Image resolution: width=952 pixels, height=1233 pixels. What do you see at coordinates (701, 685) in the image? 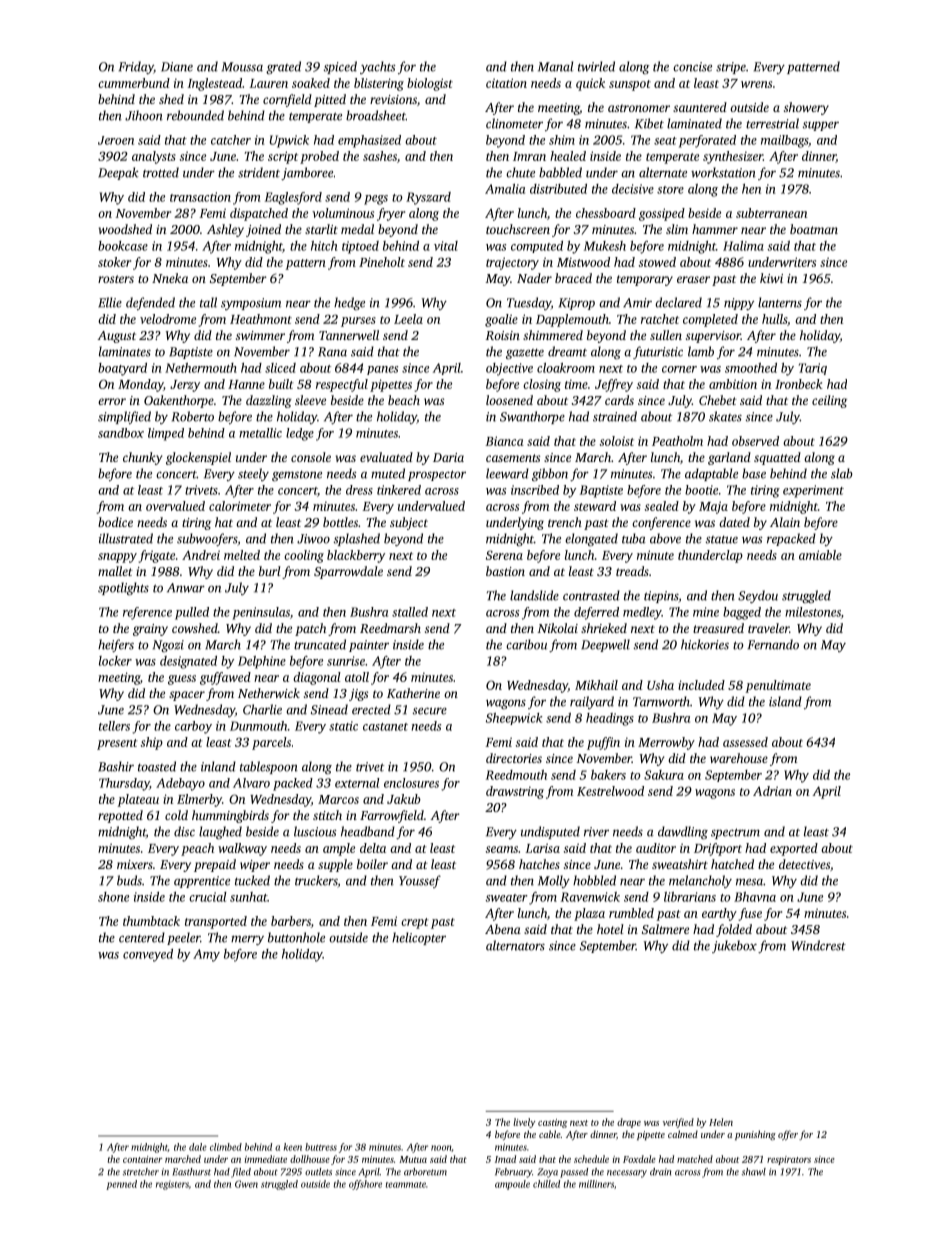
I see `included` at bounding box center [701, 685].
